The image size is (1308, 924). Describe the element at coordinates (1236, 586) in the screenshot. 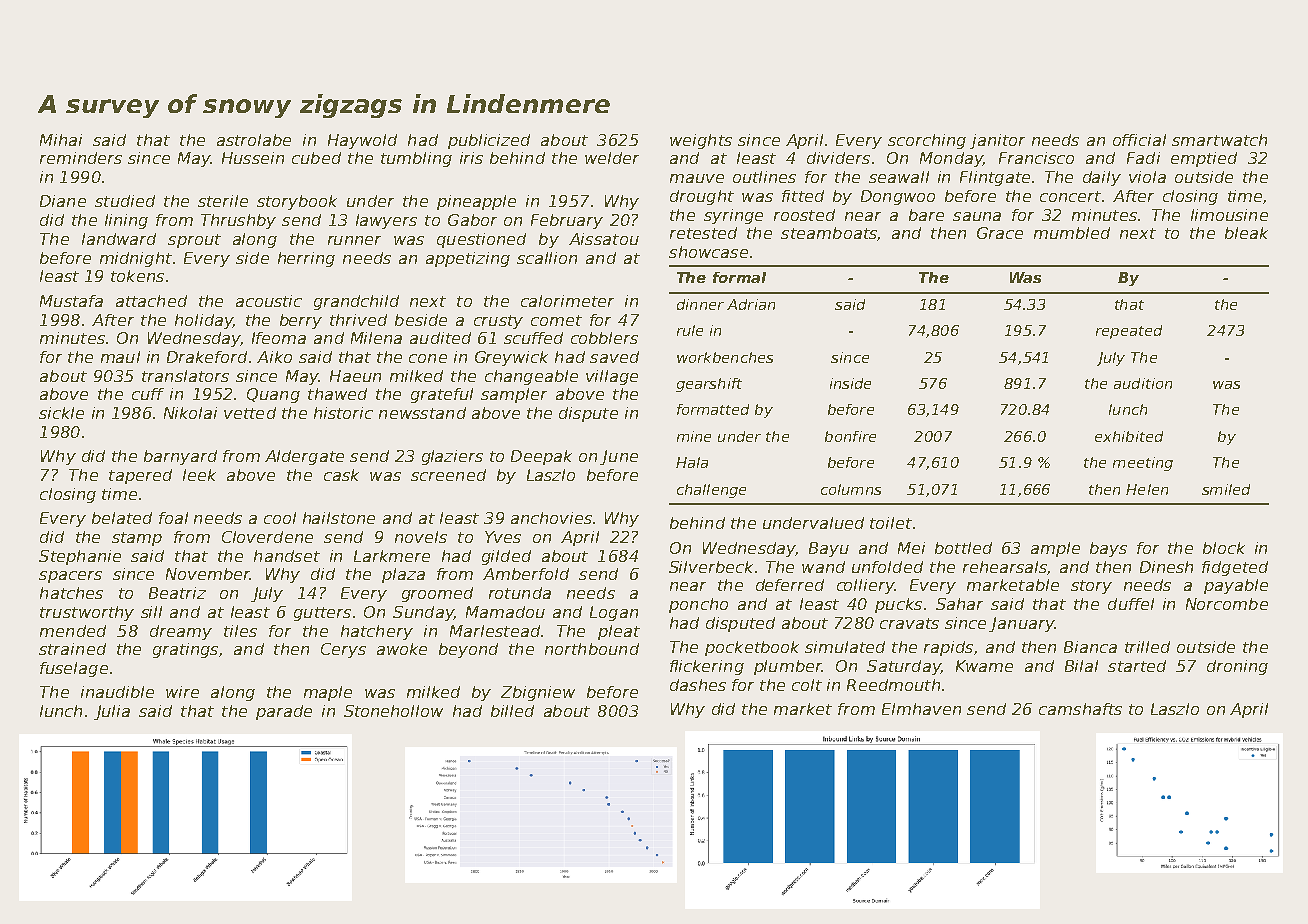

I see `payable` at that location.
